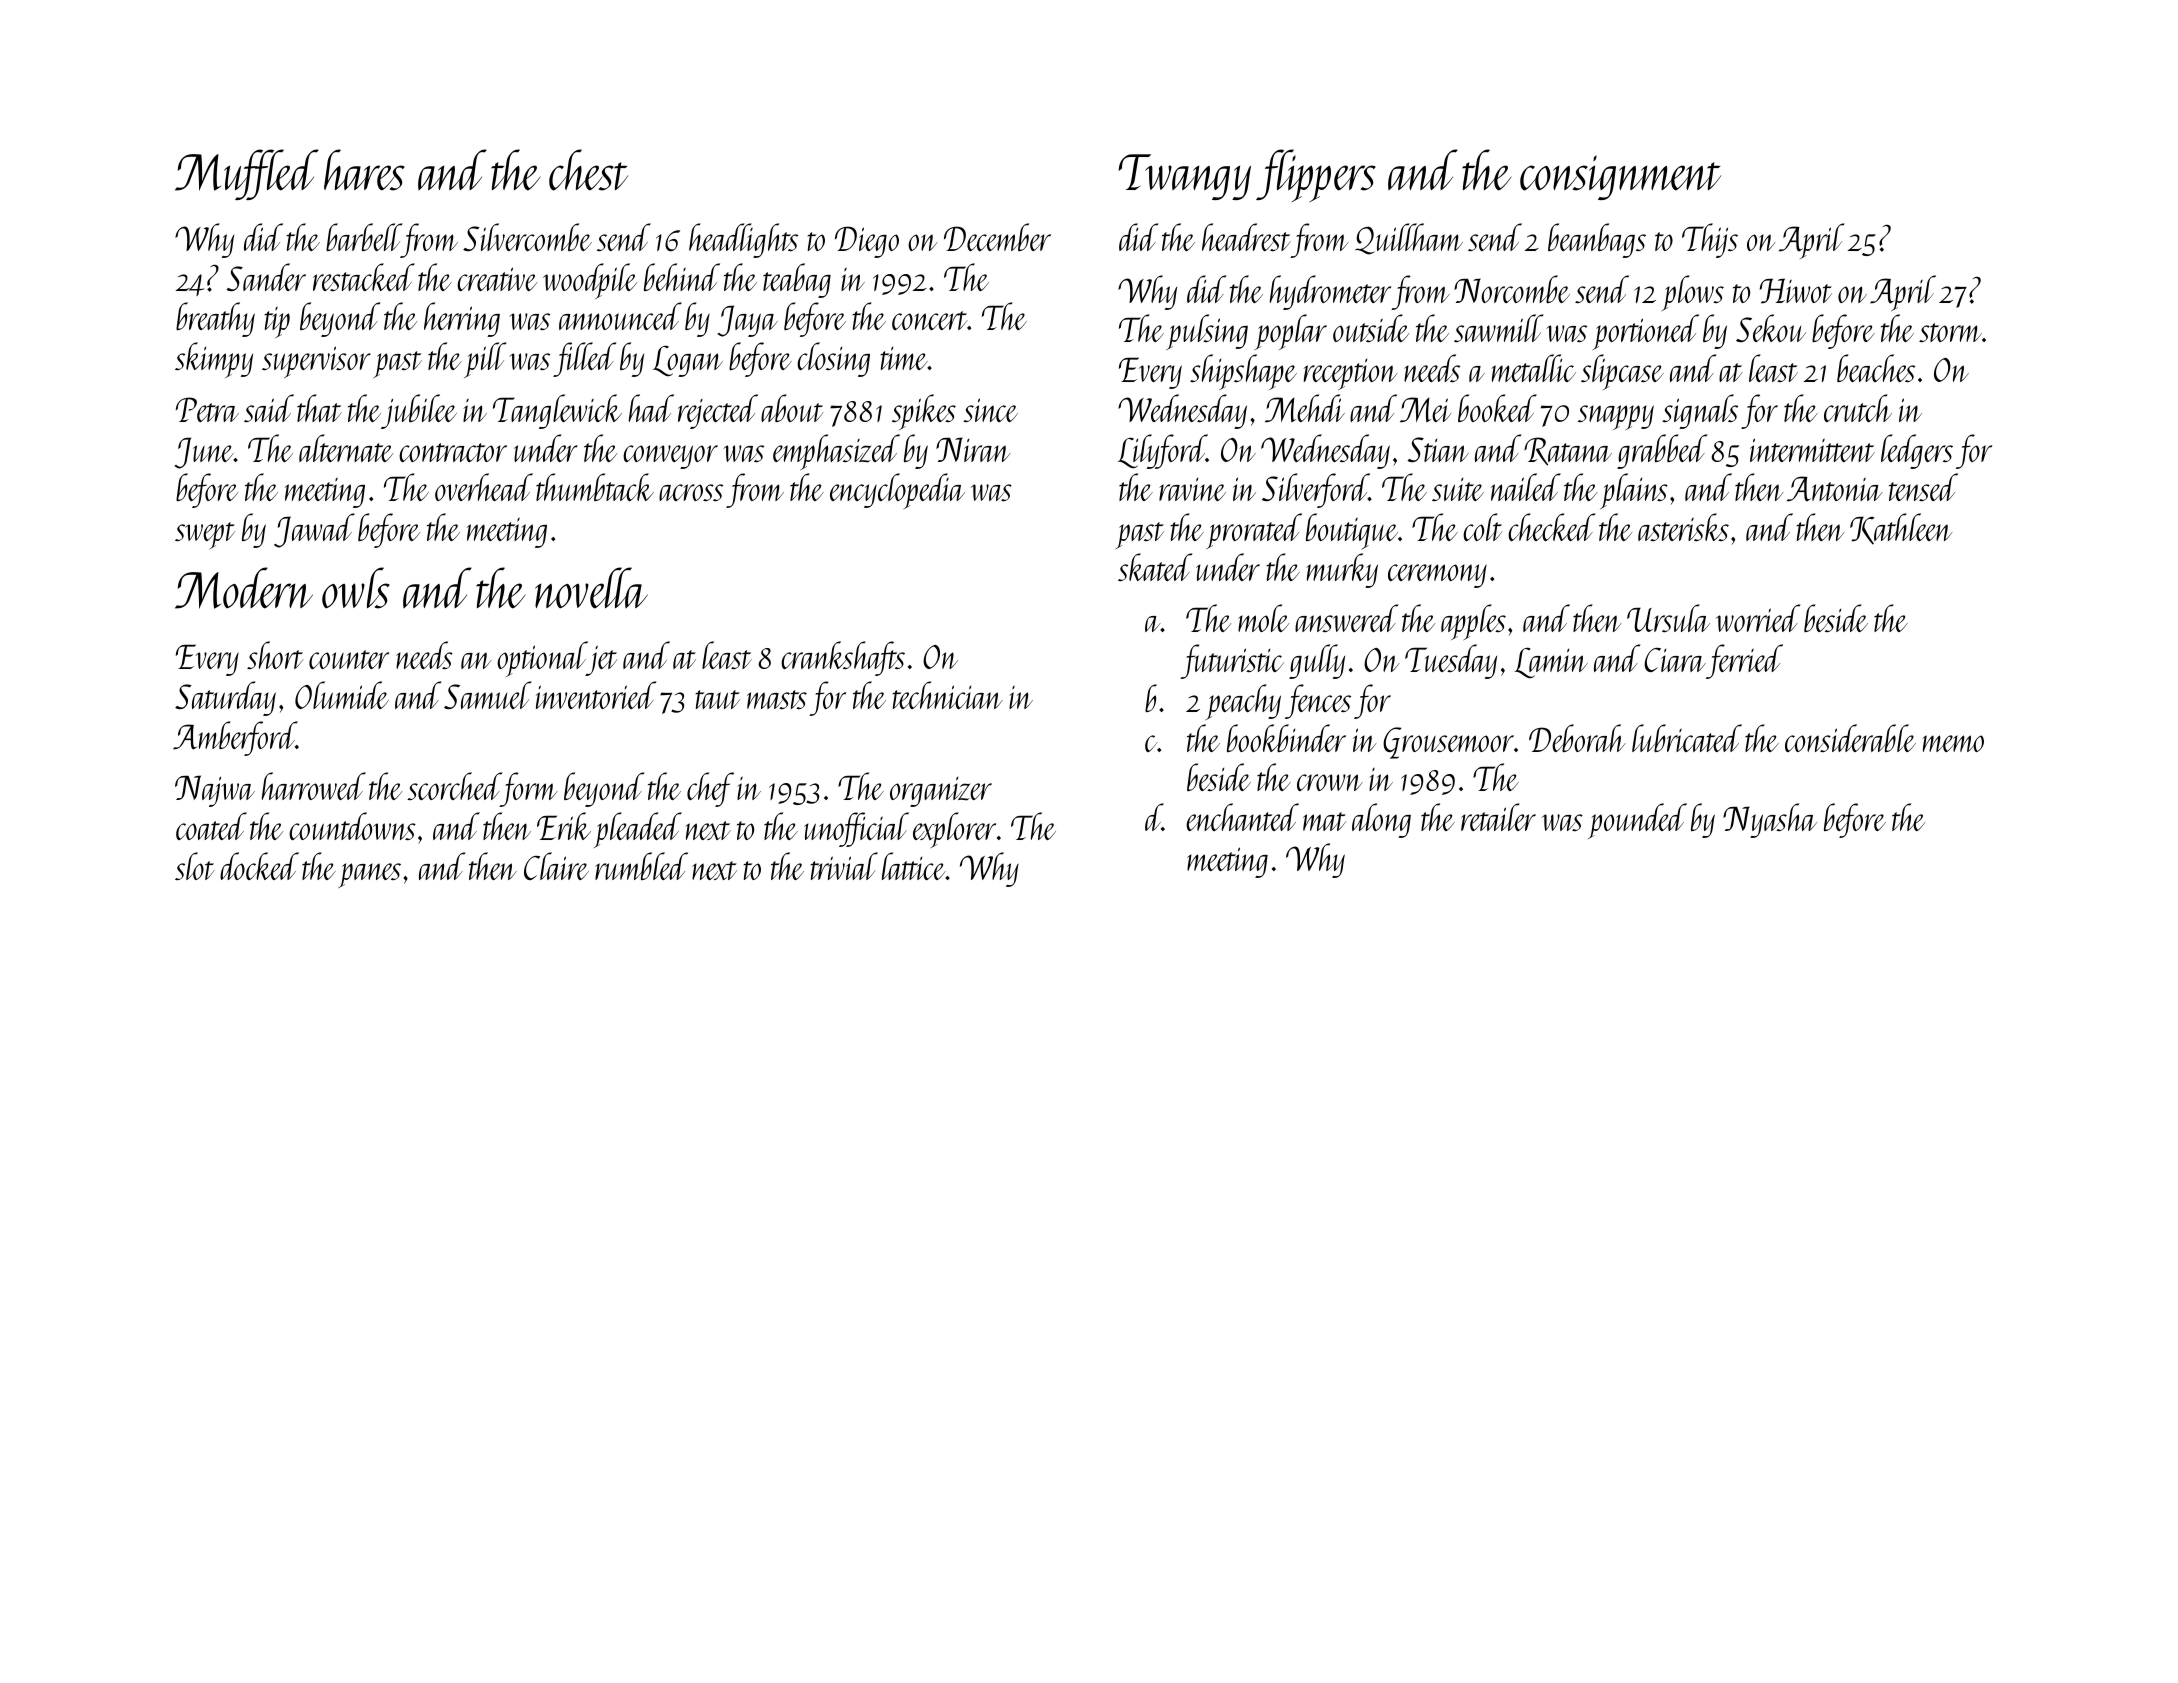 This screenshot has width=2178, height=1683. I want to click on consignment, so click(1620, 177).
